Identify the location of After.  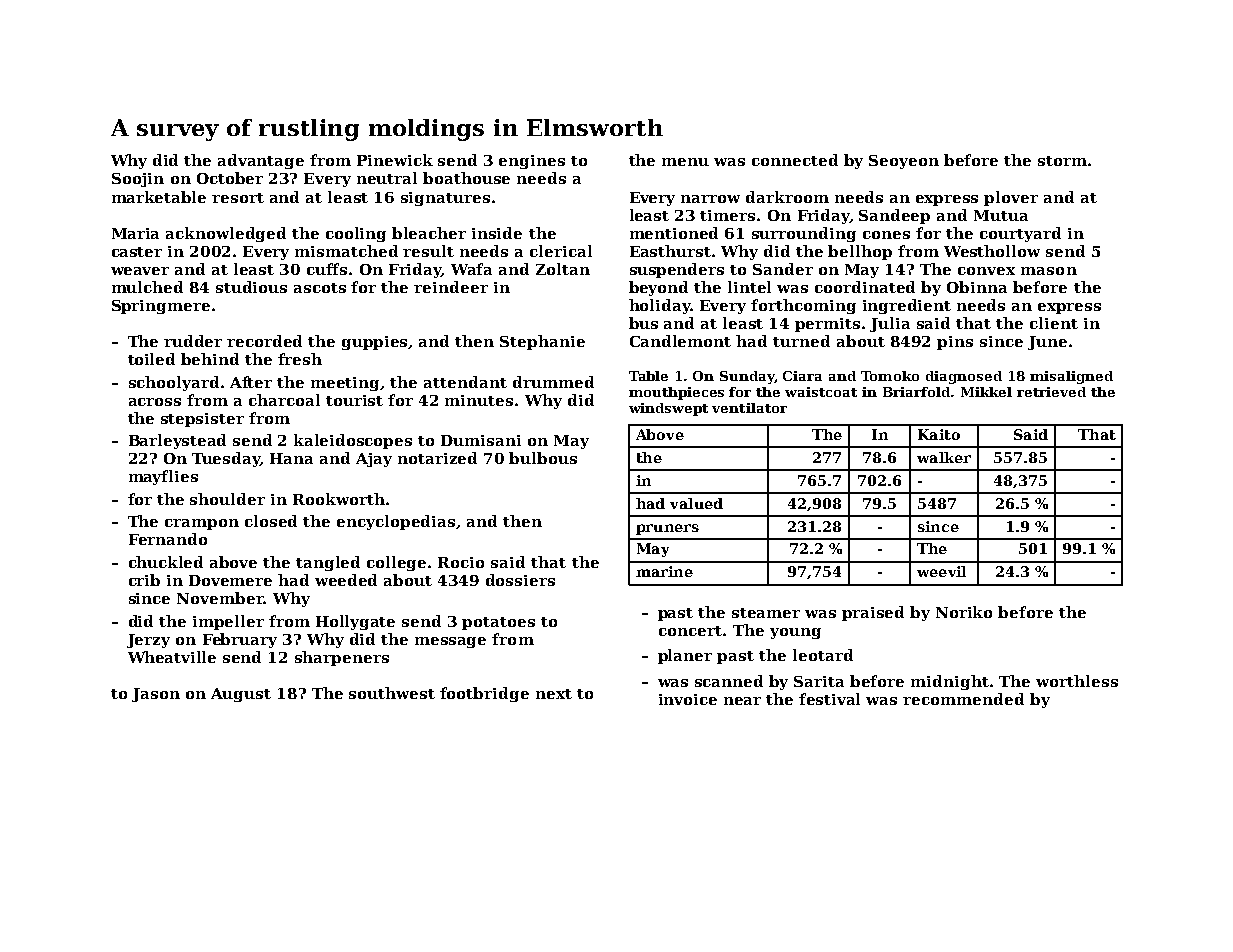
(251, 382).
